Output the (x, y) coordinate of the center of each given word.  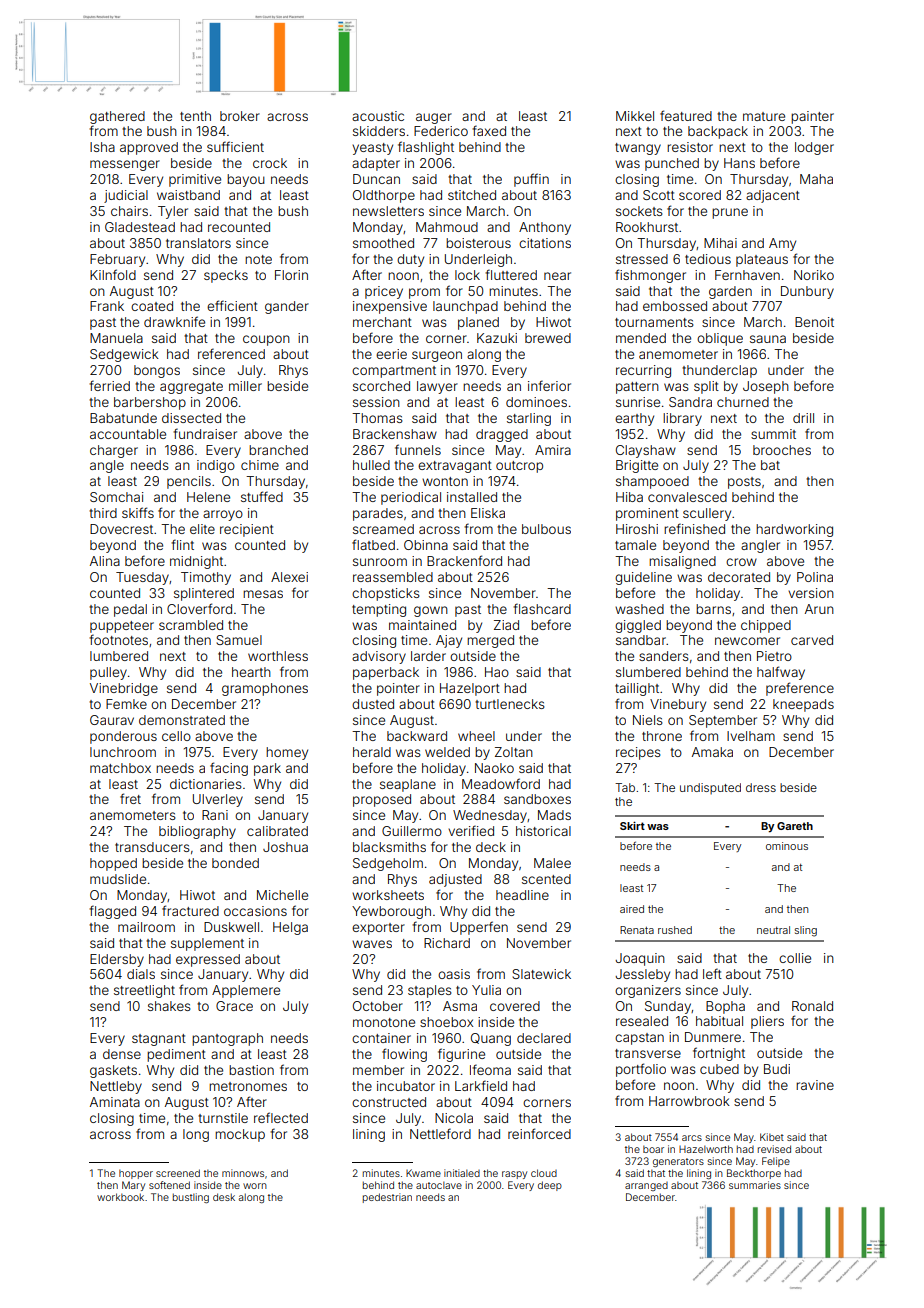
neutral (773, 930)
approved (149, 148)
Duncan (376, 179)
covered (515, 1006)
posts (744, 483)
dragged (502, 435)
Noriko (814, 275)
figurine (461, 1055)
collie (795, 958)
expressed (208, 960)
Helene (208, 497)
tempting (379, 610)
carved (812, 640)
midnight (196, 562)
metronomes (248, 1086)
